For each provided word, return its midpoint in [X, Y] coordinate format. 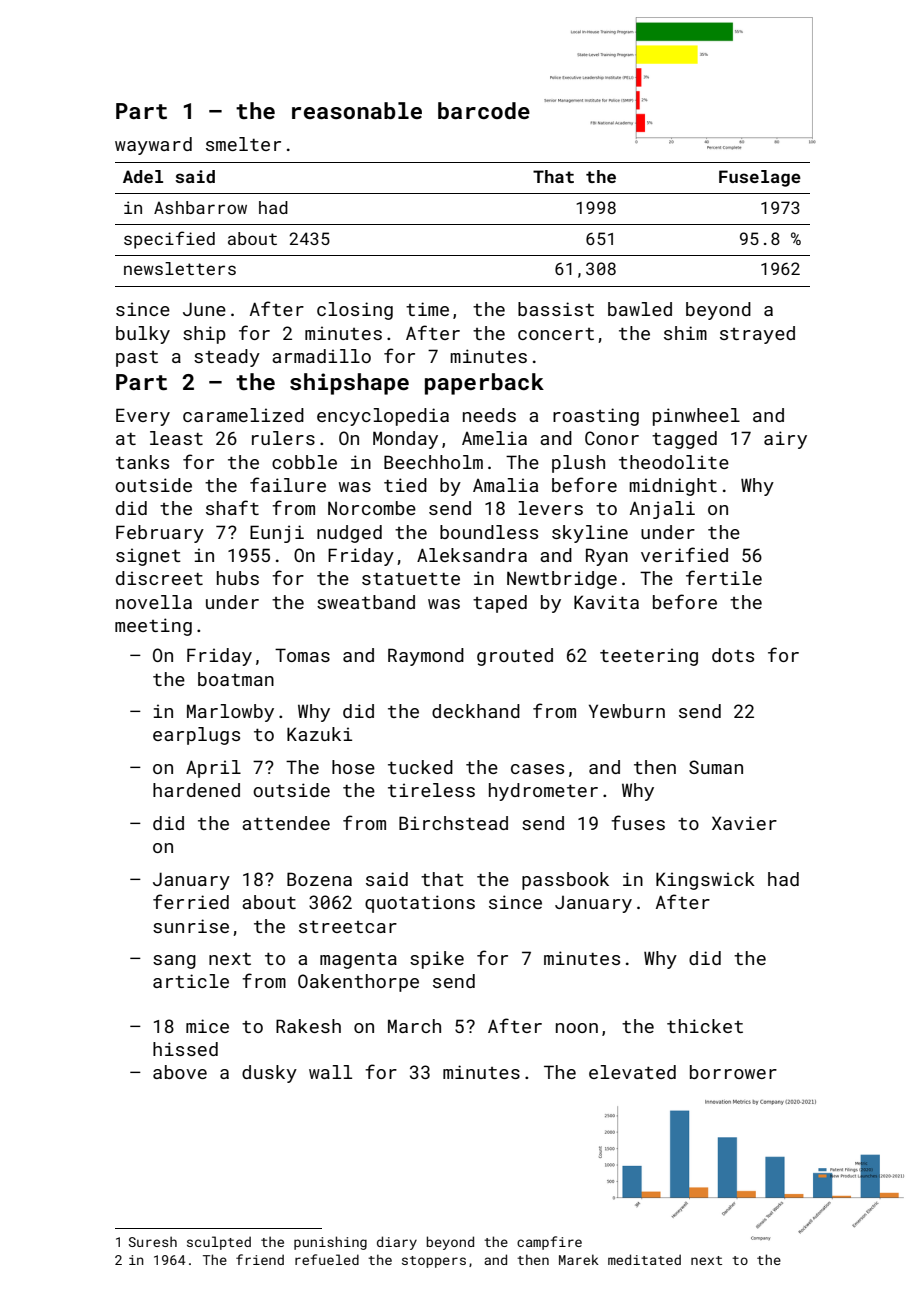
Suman [716, 767]
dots [733, 655]
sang [174, 962]
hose [353, 767]
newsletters [180, 268]
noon [577, 1028]
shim [685, 333]
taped [500, 604]
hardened [196, 790]
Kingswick [705, 881]
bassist [556, 309]
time [427, 309]
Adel [143, 176]
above [180, 1072]
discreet [159, 578]
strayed [757, 335]
